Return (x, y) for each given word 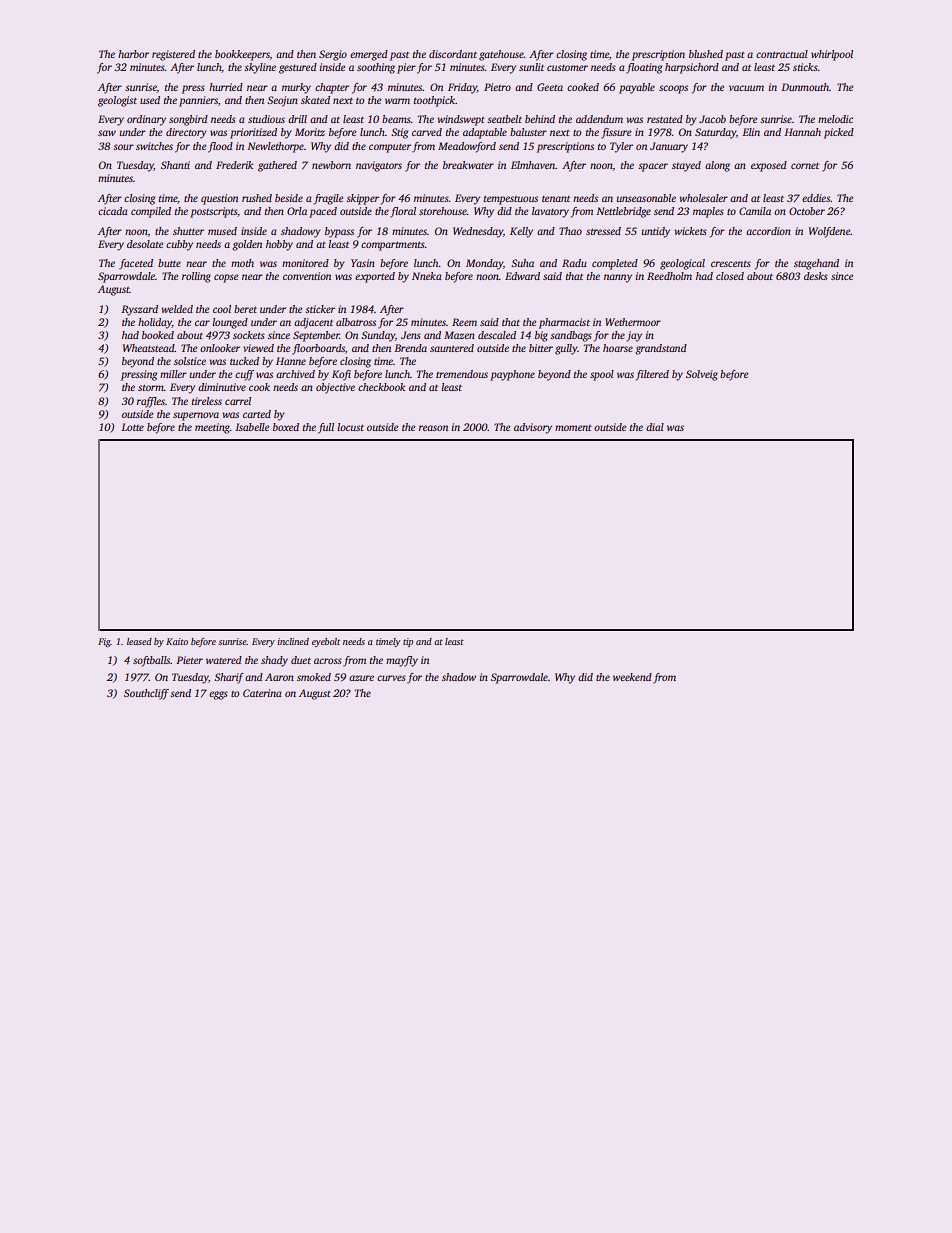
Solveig (702, 375)
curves (391, 678)
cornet (805, 166)
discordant (453, 54)
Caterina (262, 693)
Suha (522, 263)
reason (433, 428)
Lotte (132, 427)
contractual (782, 54)
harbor (133, 54)
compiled (151, 212)
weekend (632, 677)
